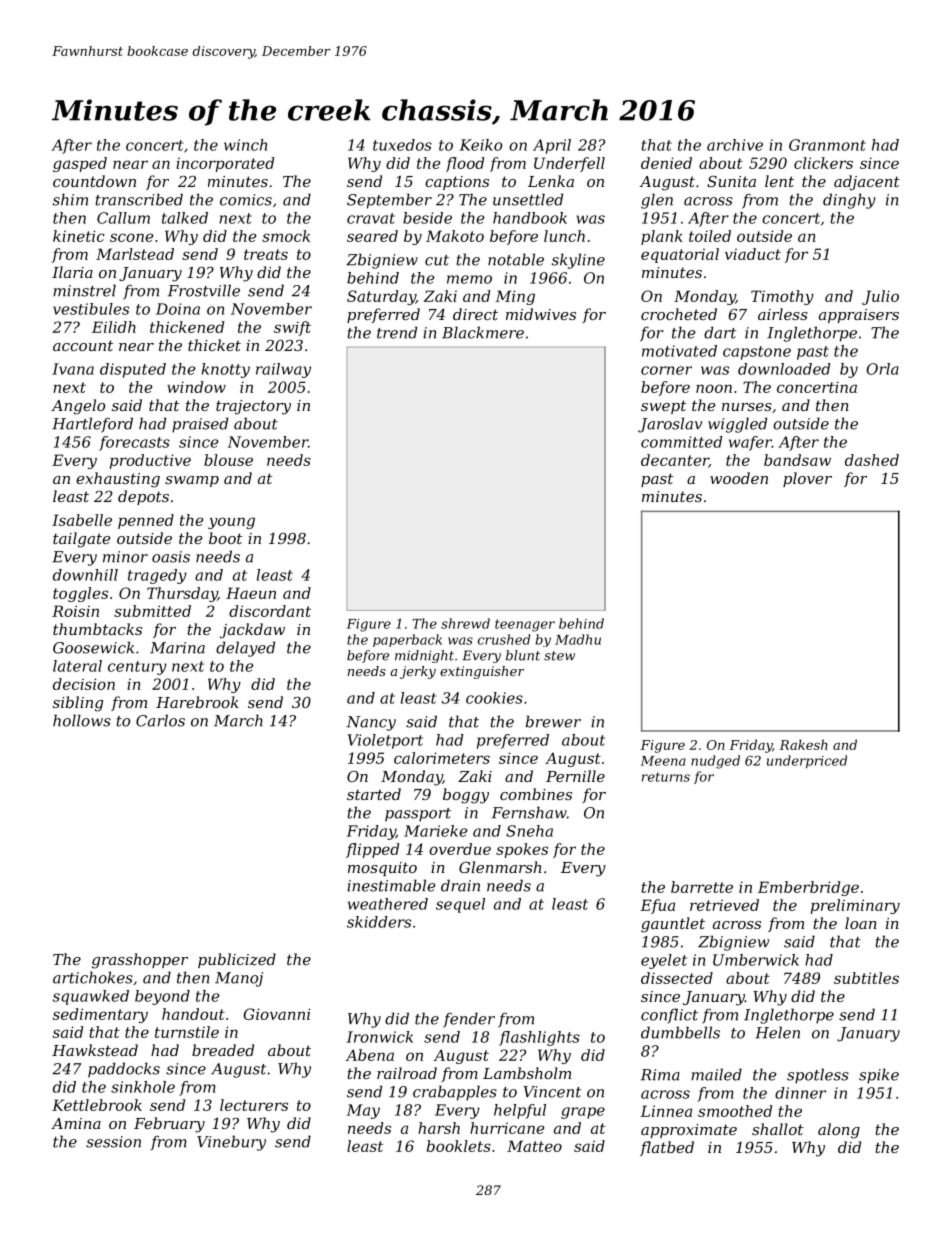  What do you see at coordinates (529, 831) in the screenshot?
I see `Sneha` at bounding box center [529, 831].
